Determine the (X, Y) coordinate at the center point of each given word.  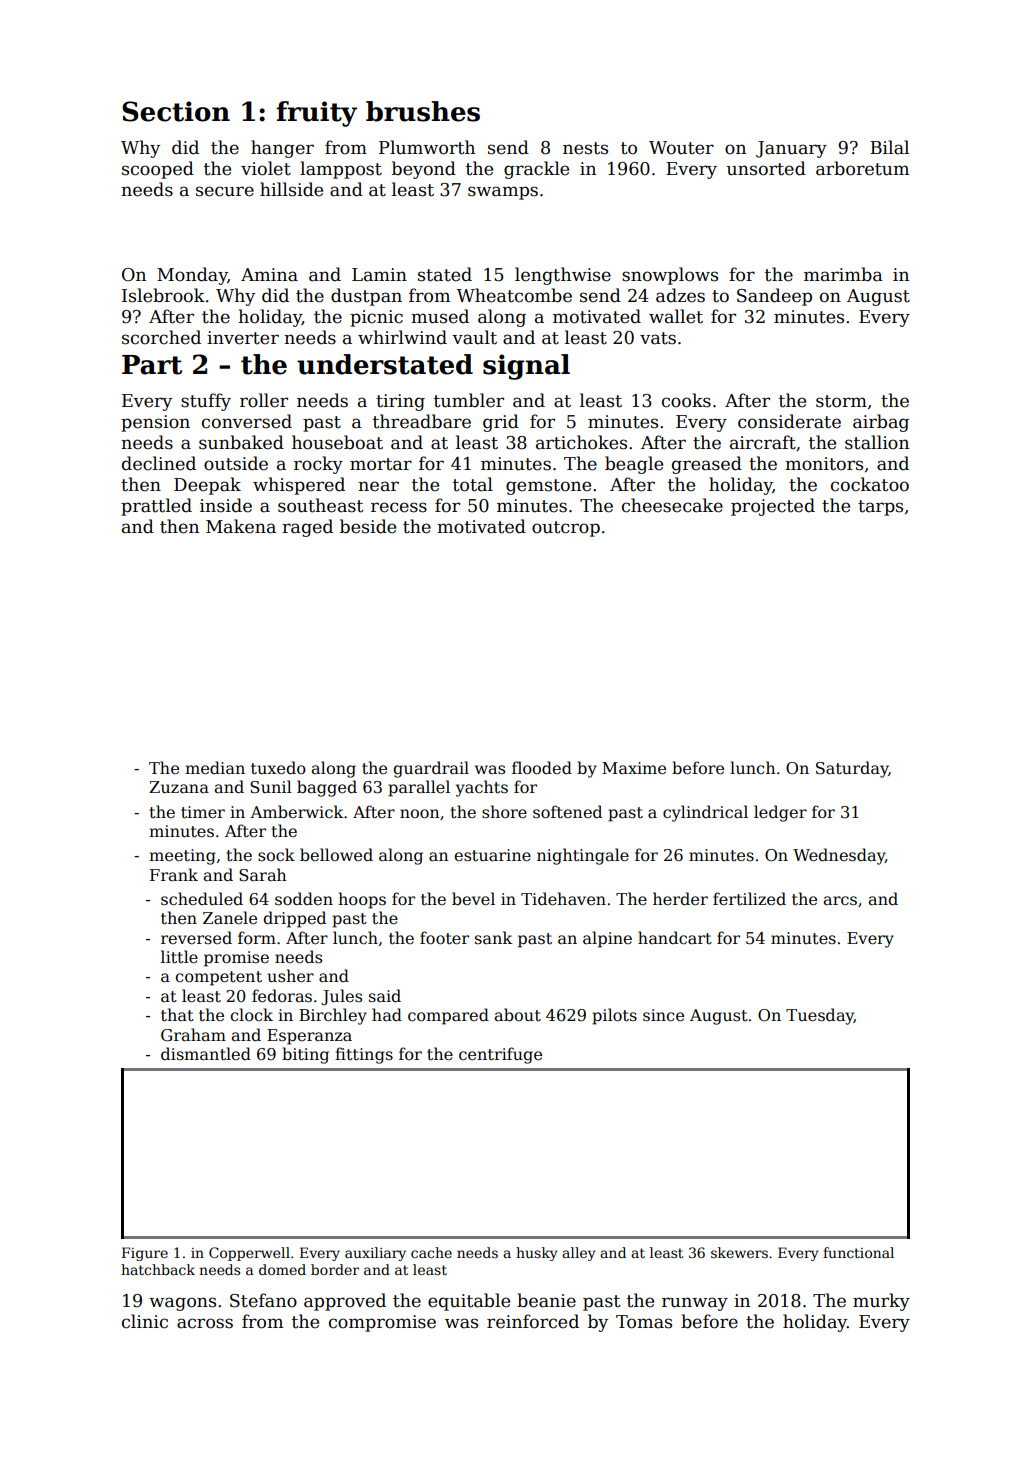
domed (282, 1269)
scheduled (202, 899)
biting (305, 1055)
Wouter (681, 148)
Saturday (852, 769)
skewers (739, 1252)
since (663, 1015)
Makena (241, 526)
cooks (686, 400)
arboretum (862, 168)
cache (431, 1252)
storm (841, 401)
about (517, 1015)
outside (236, 463)
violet (266, 168)
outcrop (566, 529)
